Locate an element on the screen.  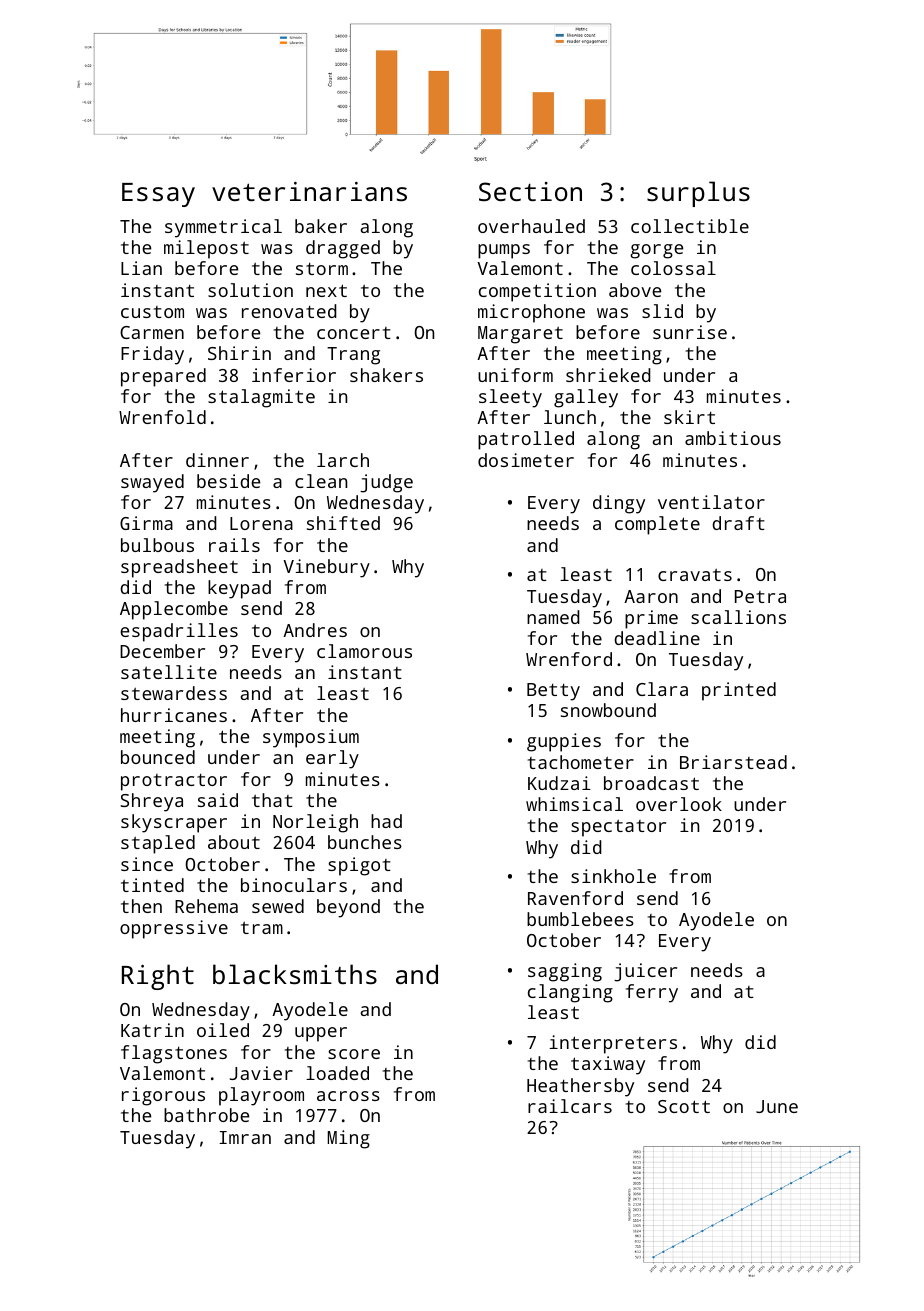
spectator is located at coordinates (618, 828).
